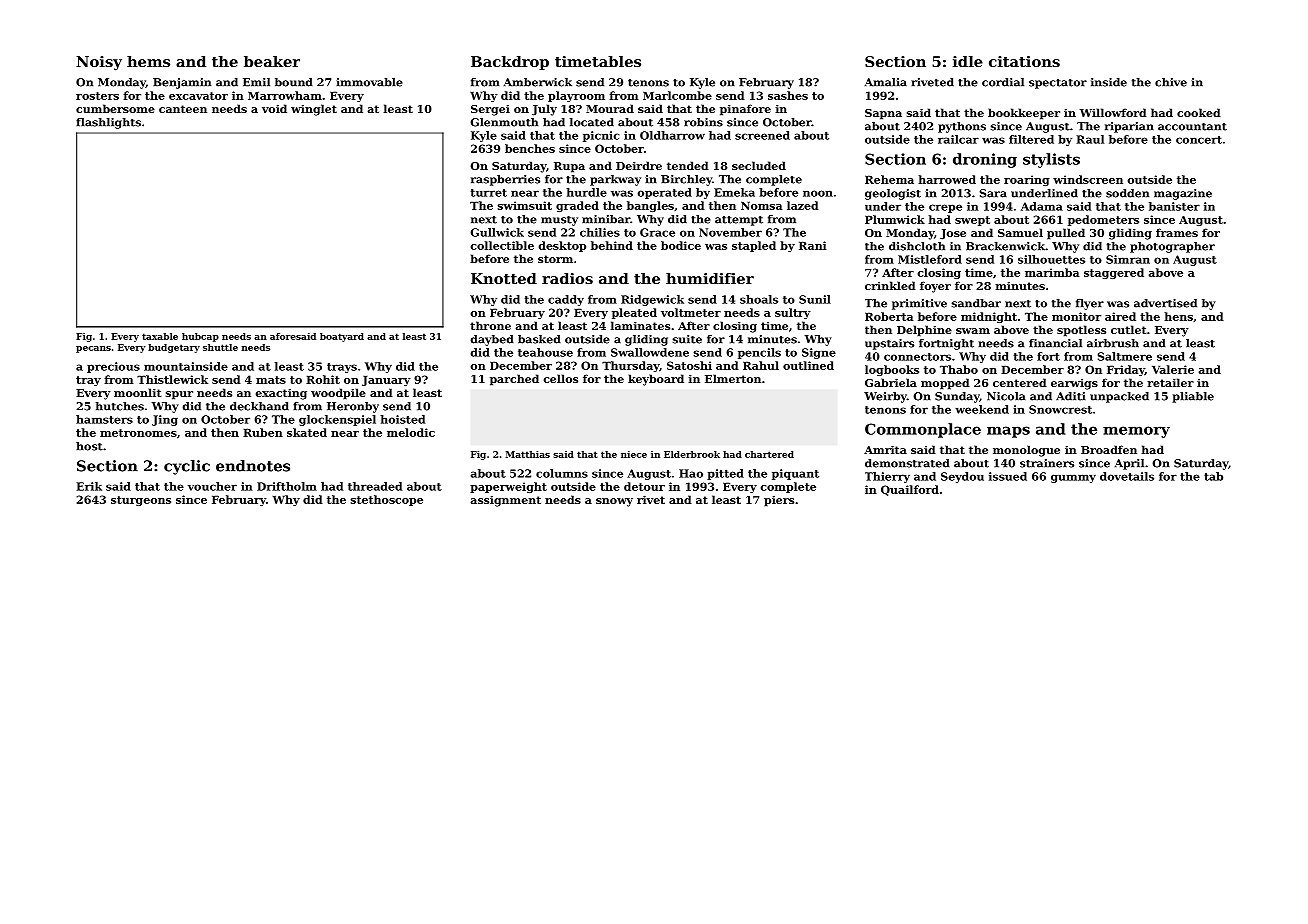  What do you see at coordinates (886, 82) in the screenshot?
I see `Amalia` at bounding box center [886, 82].
